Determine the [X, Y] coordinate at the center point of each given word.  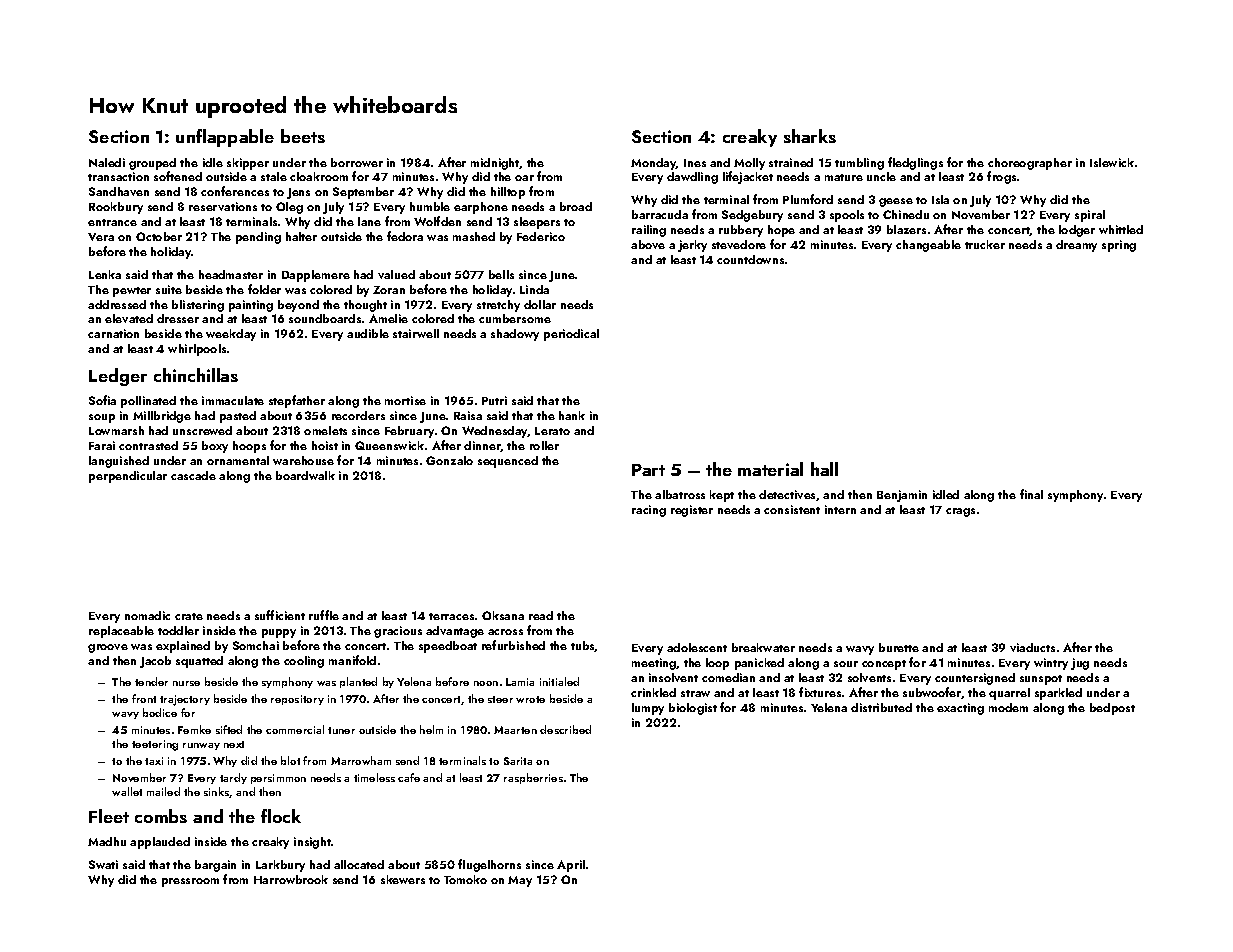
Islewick [1112, 162]
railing [649, 231]
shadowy [515, 335]
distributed [881, 707]
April [571, 866]
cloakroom [319, 176]
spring [1119, 246]
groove [108, 648]
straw [695, 693]
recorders [358, 415]
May [520, 881]
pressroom [190, 882]
